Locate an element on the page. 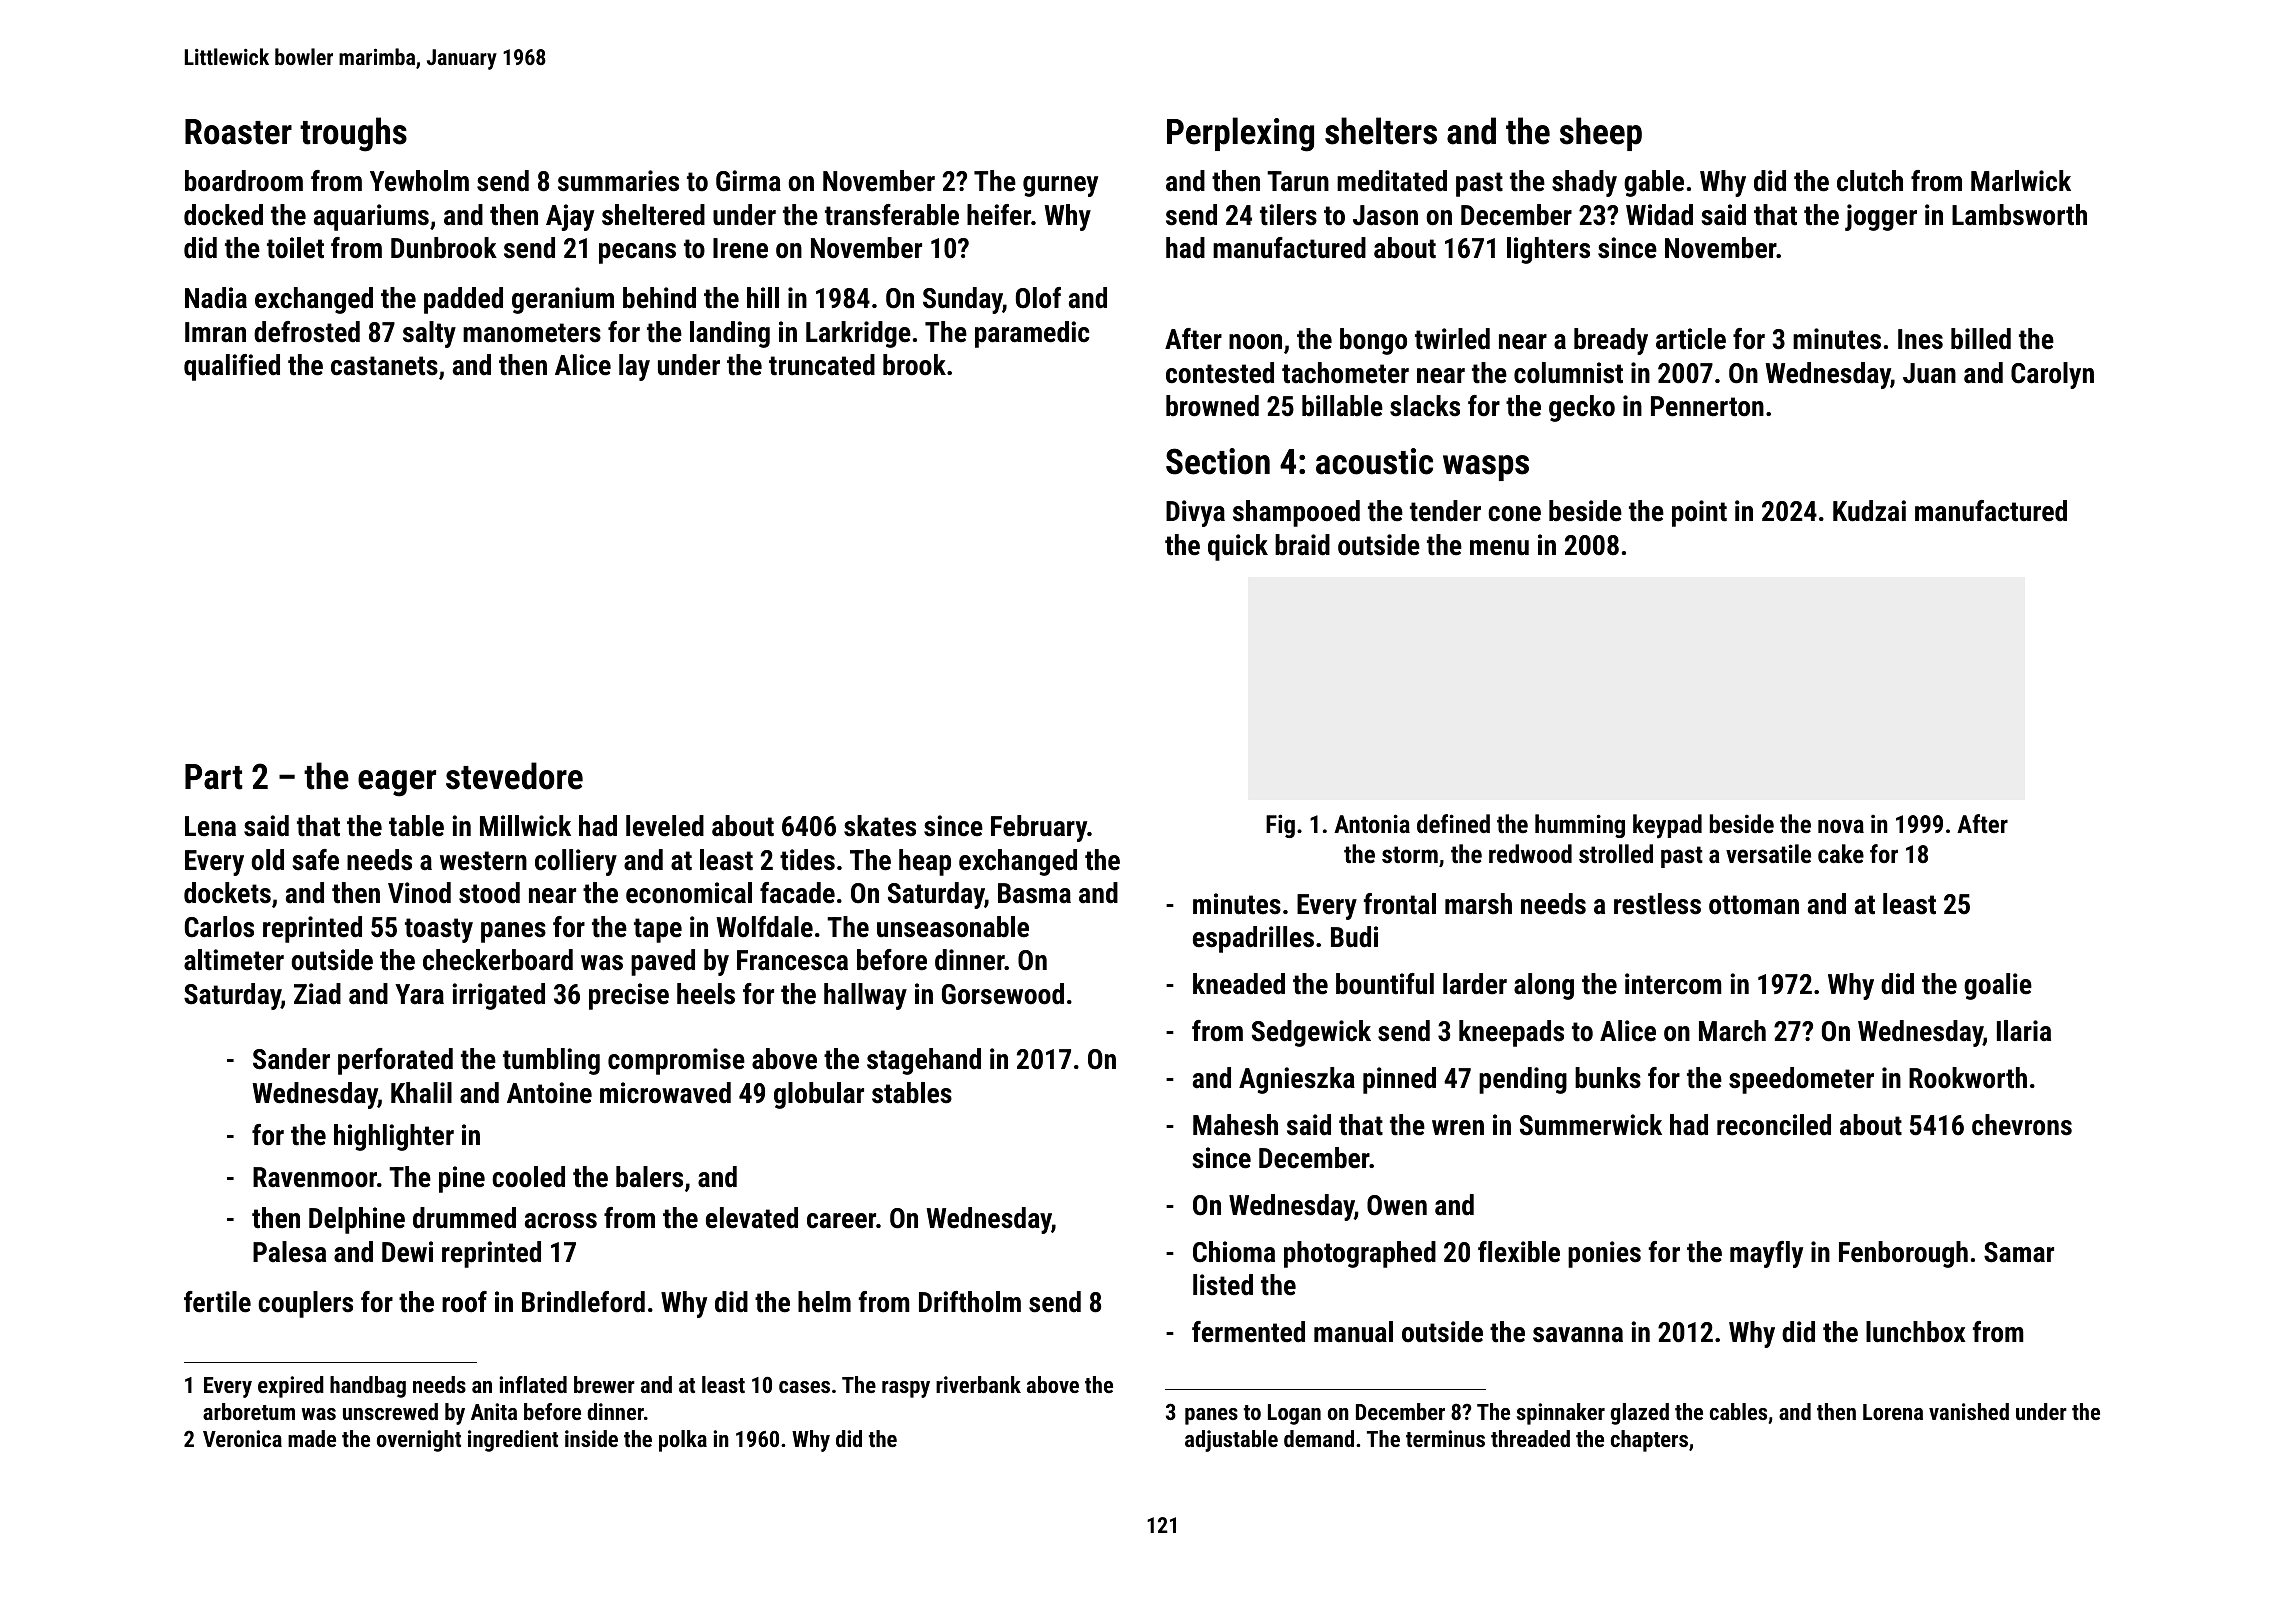 Image resolution: width=2292 pixels, height=1620 pixels. keypad is located at coordinates (1667, 826).
